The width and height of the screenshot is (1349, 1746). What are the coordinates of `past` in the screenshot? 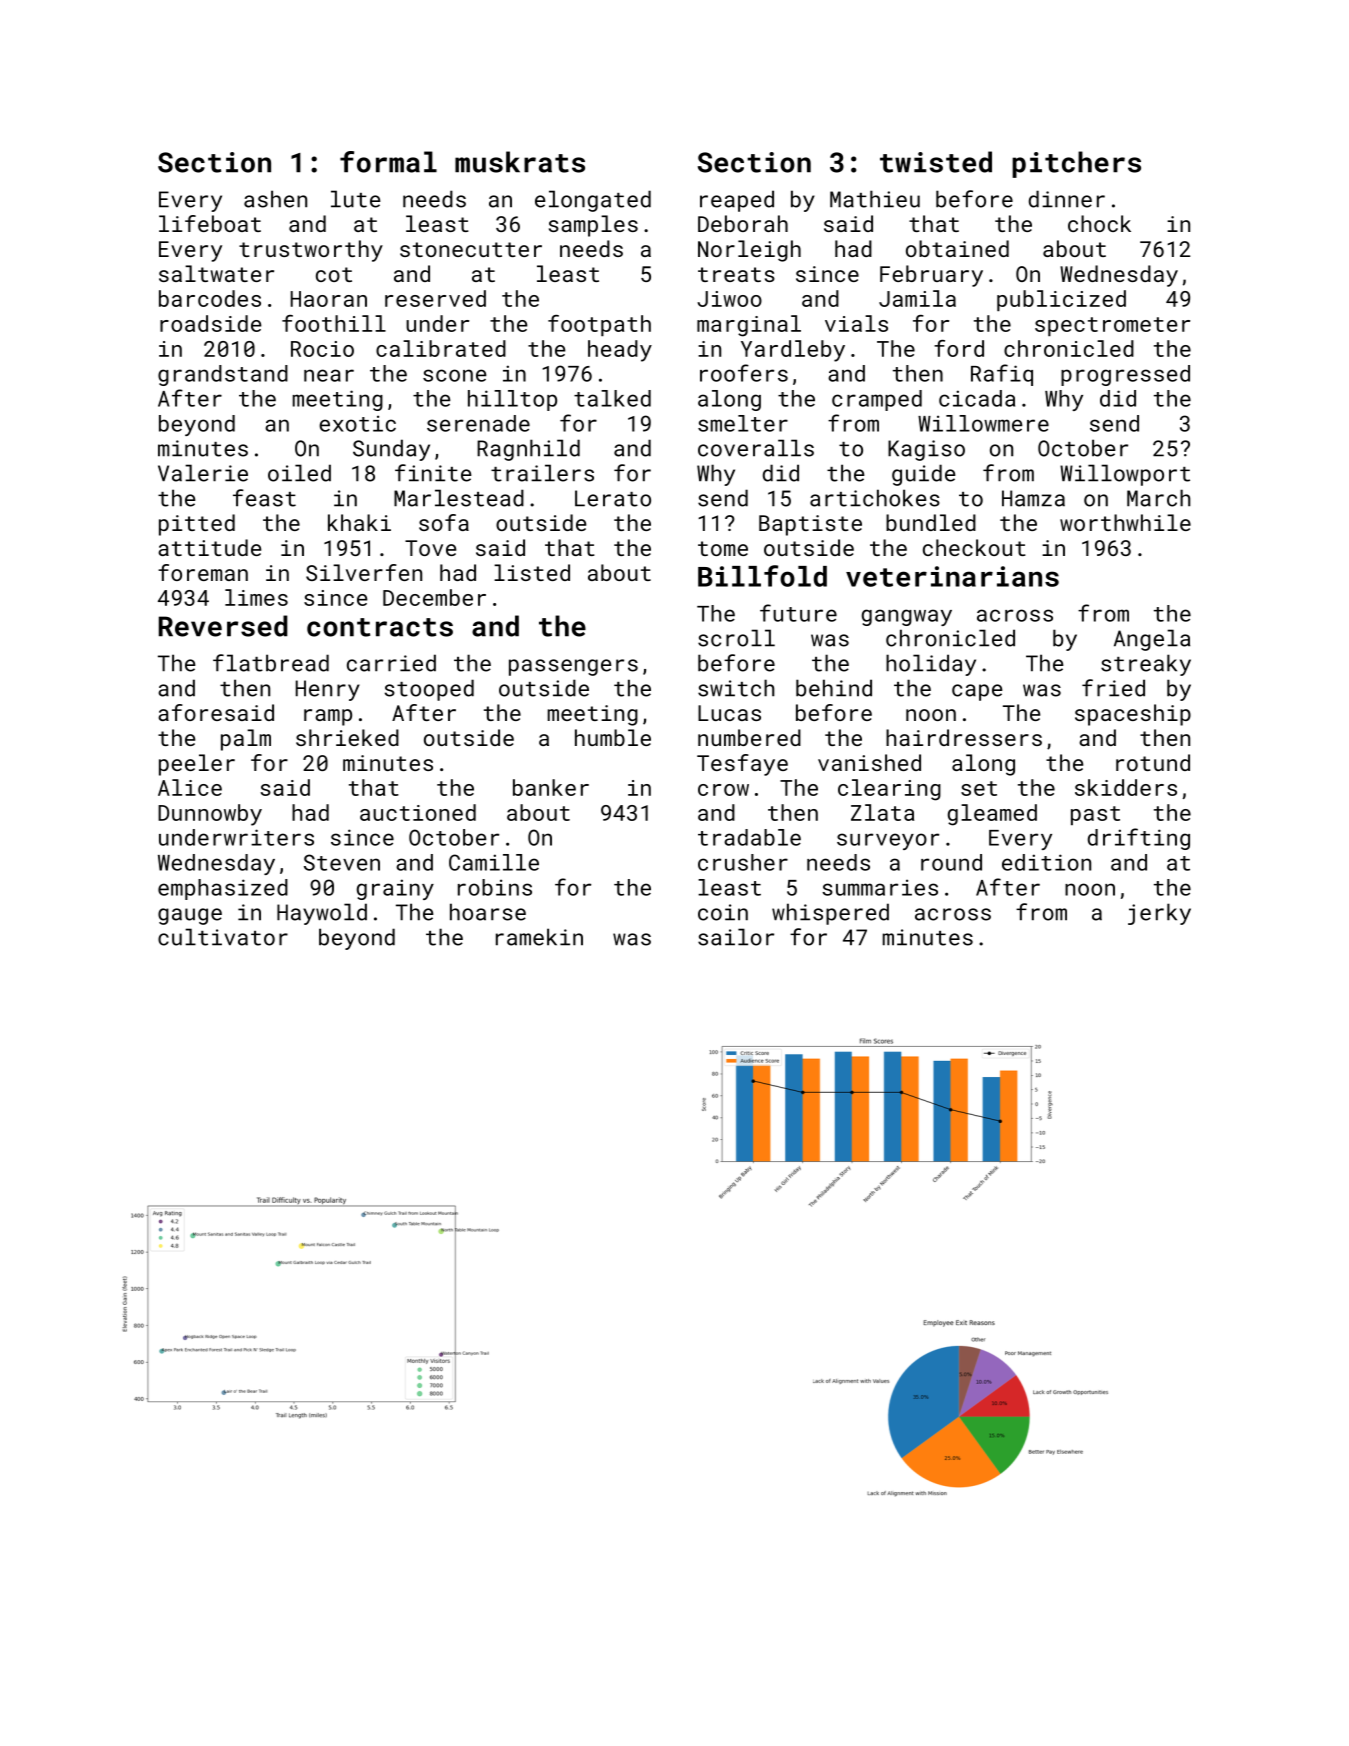 It's located at (1095, 815).
